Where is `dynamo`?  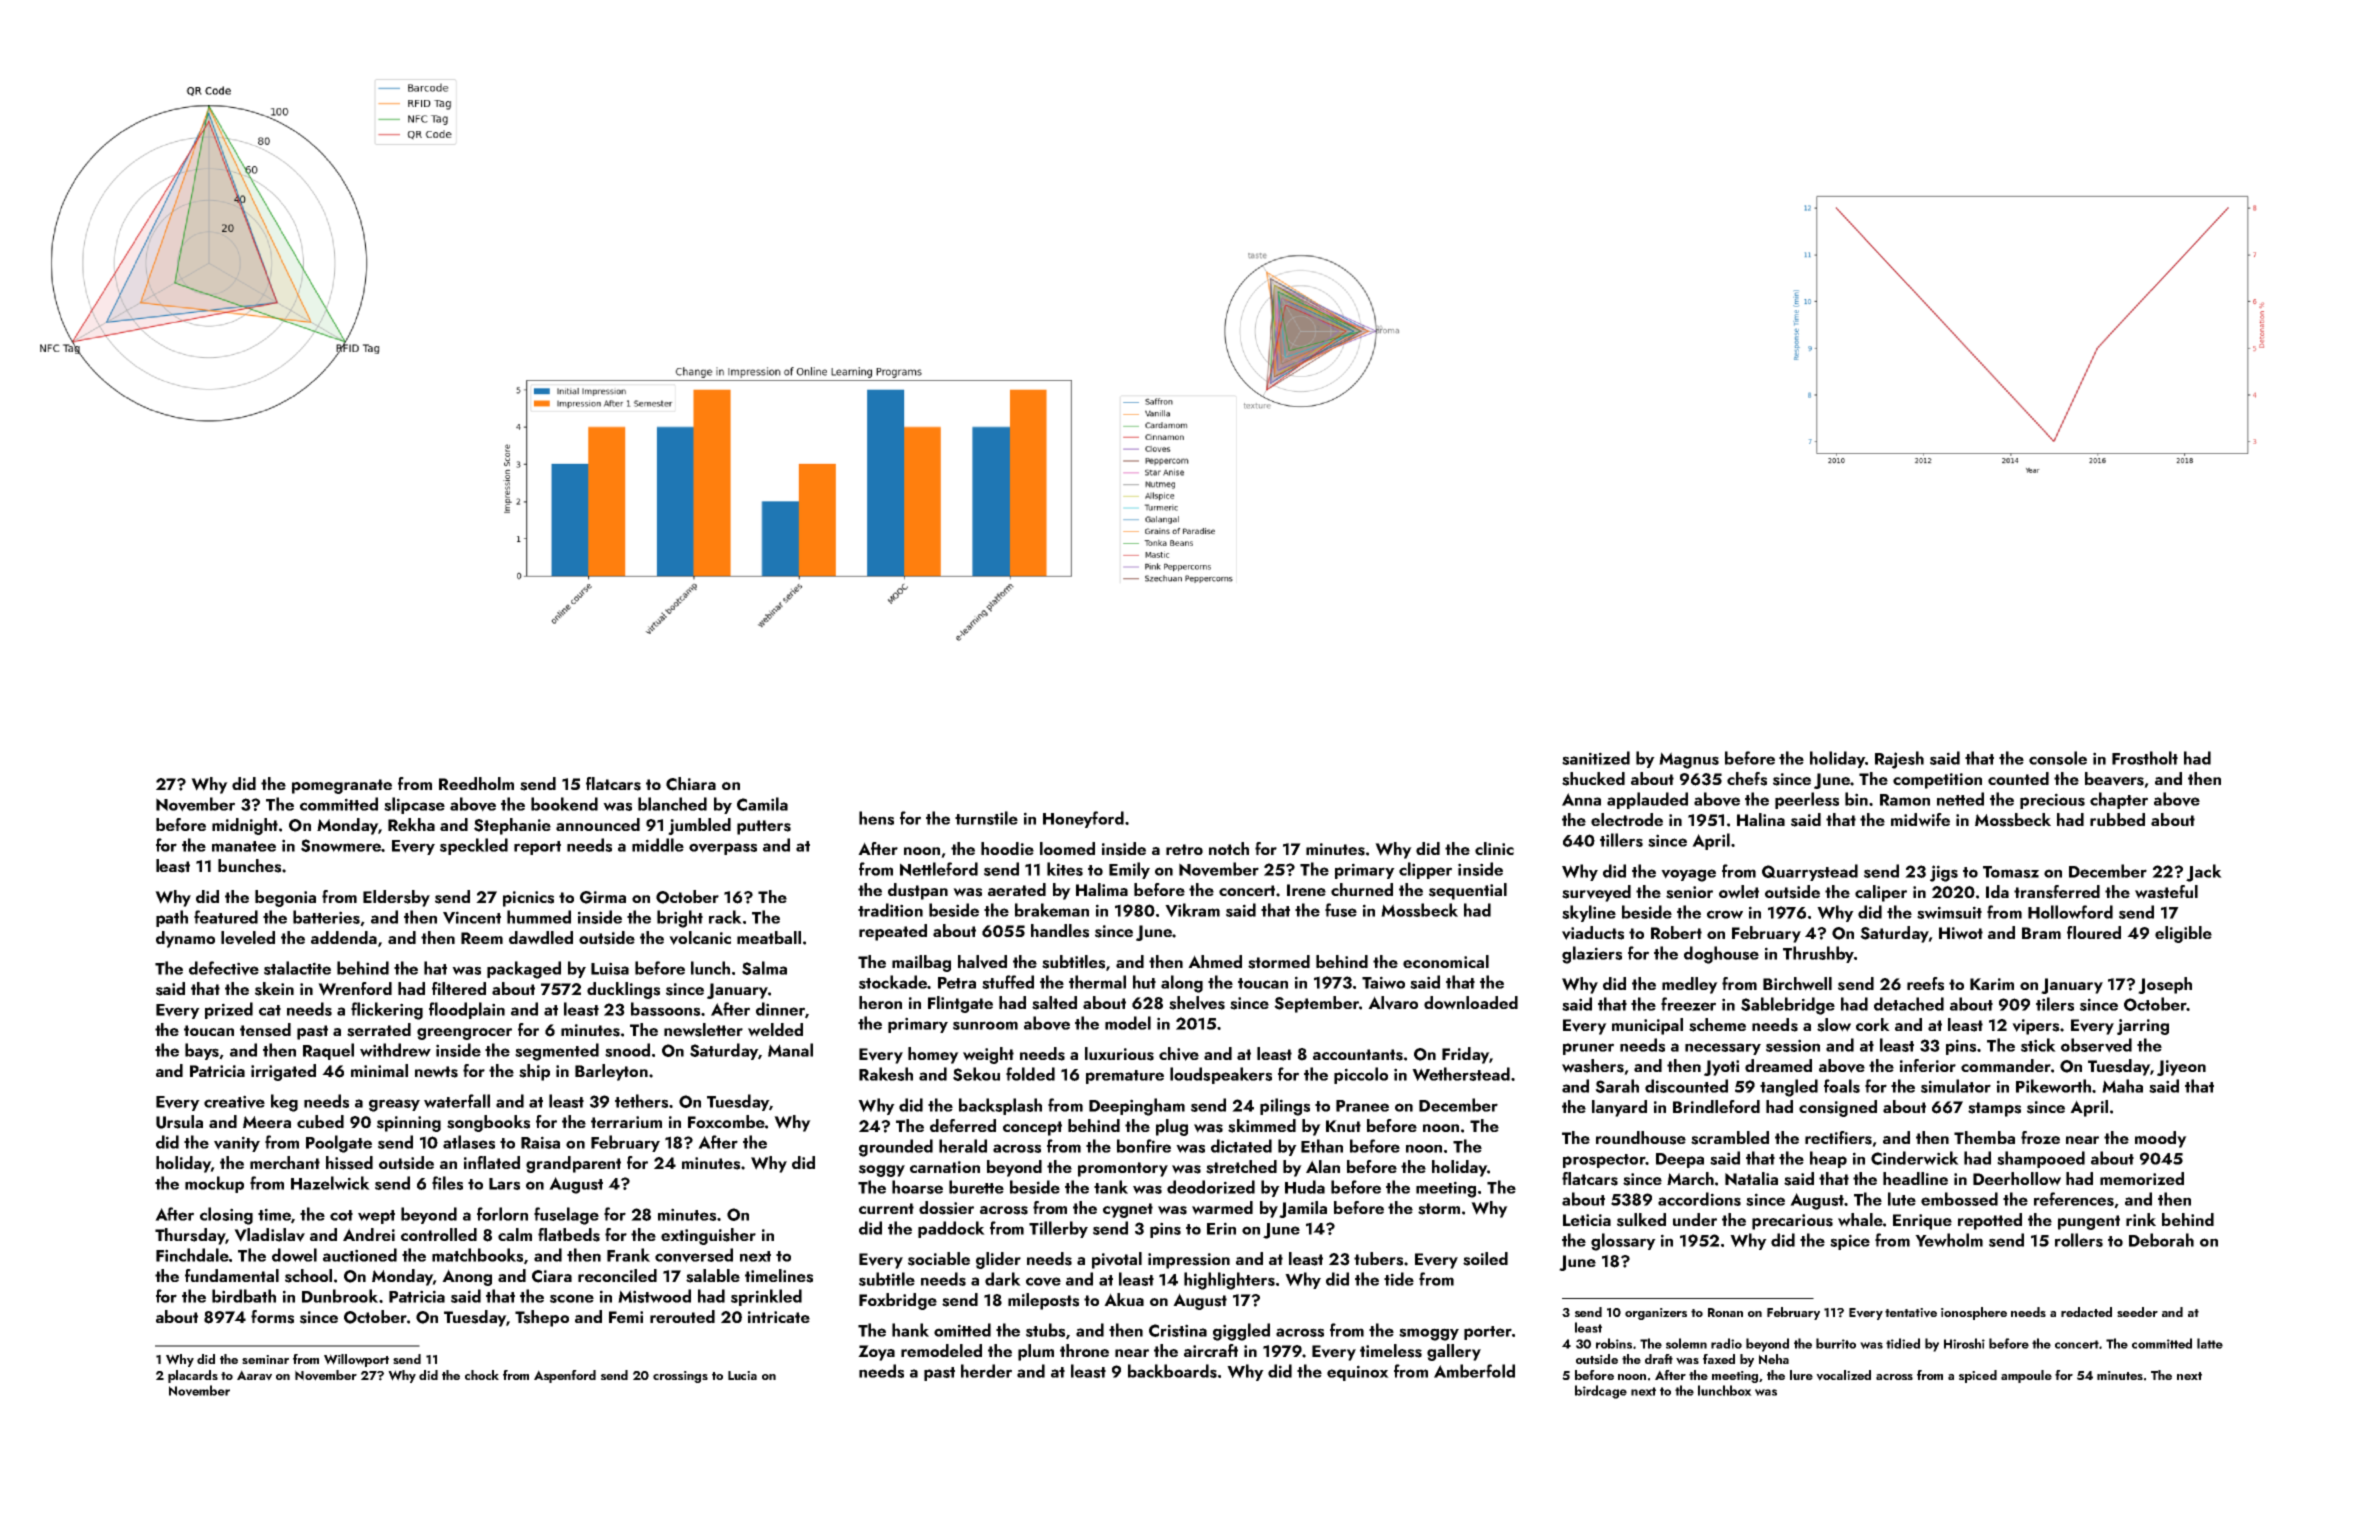 dynamo is located at coordinates (185, 939).
